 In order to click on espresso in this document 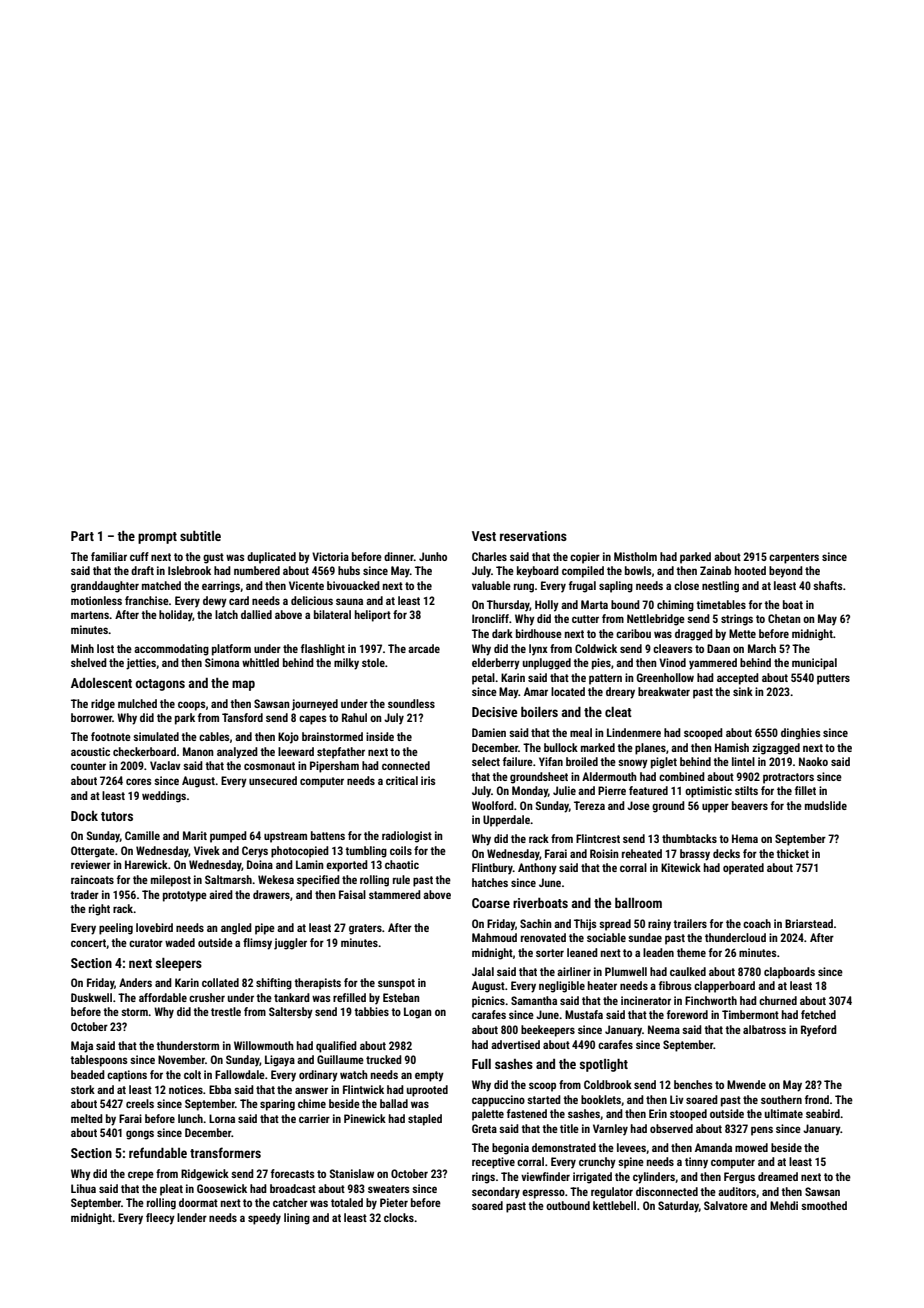, I will do `click(543, 1194)`.
